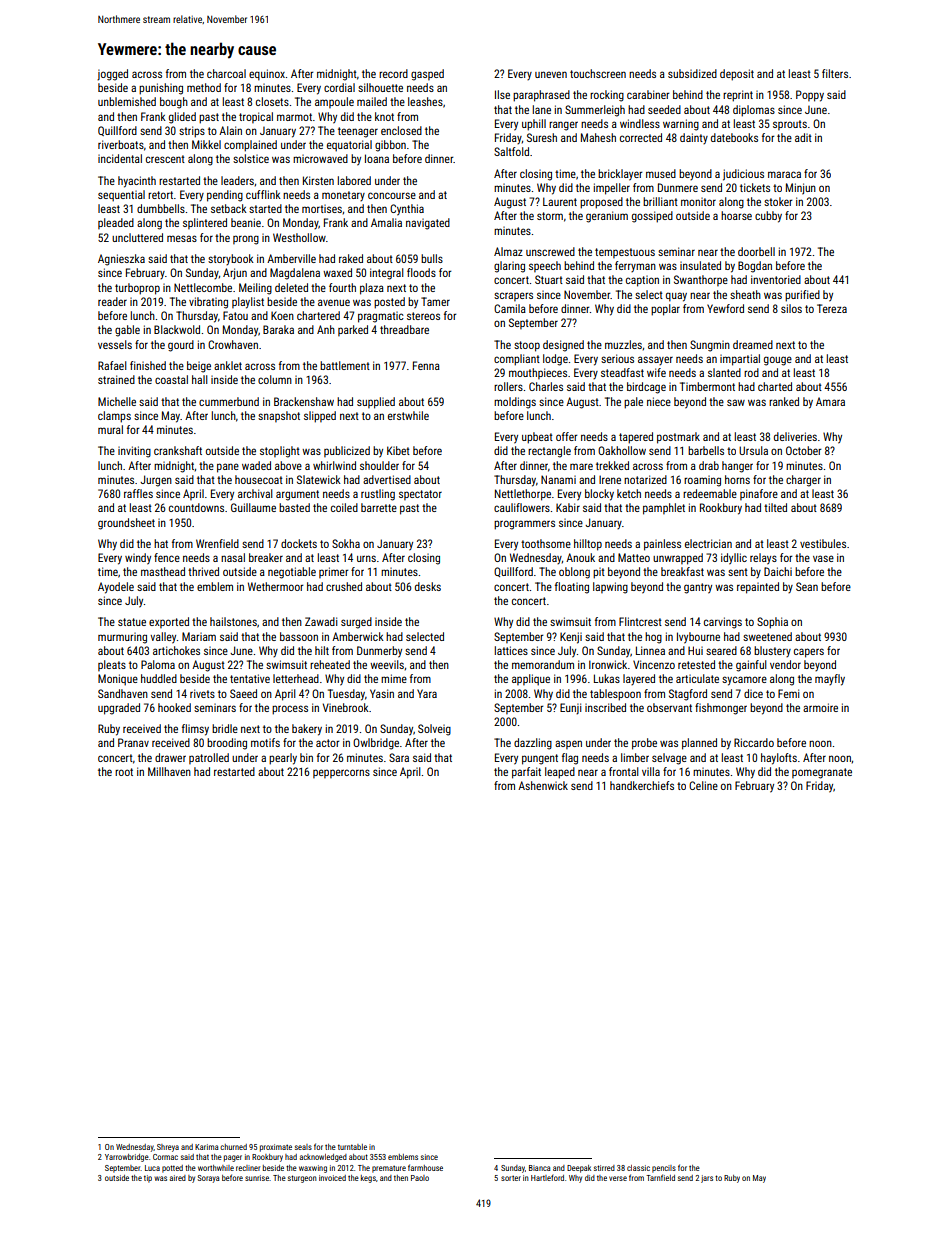 This image has width=952, height=1233. What do you see at coordinates (299, 543) in the image?
I see `dockets` at bounding box center [299, 543].
